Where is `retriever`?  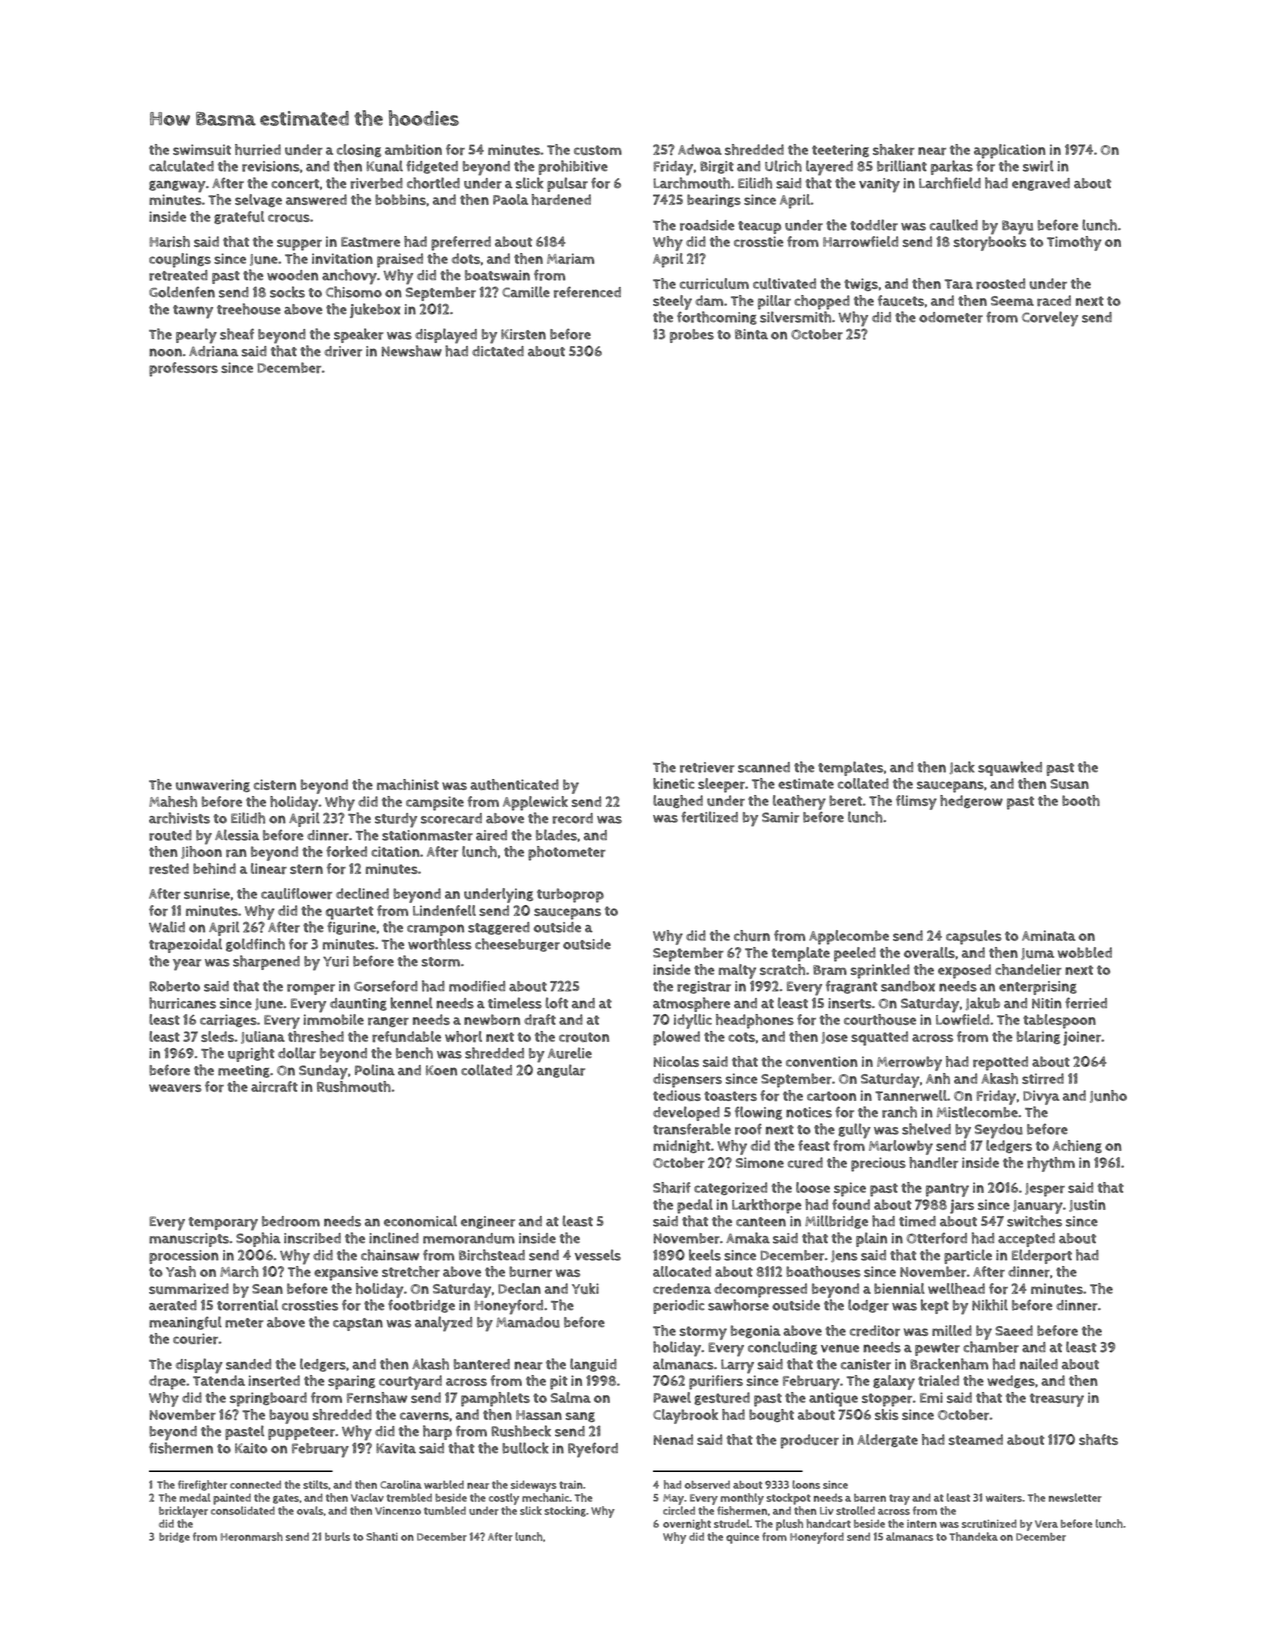
retriever is located at coordinates (707, 767).
